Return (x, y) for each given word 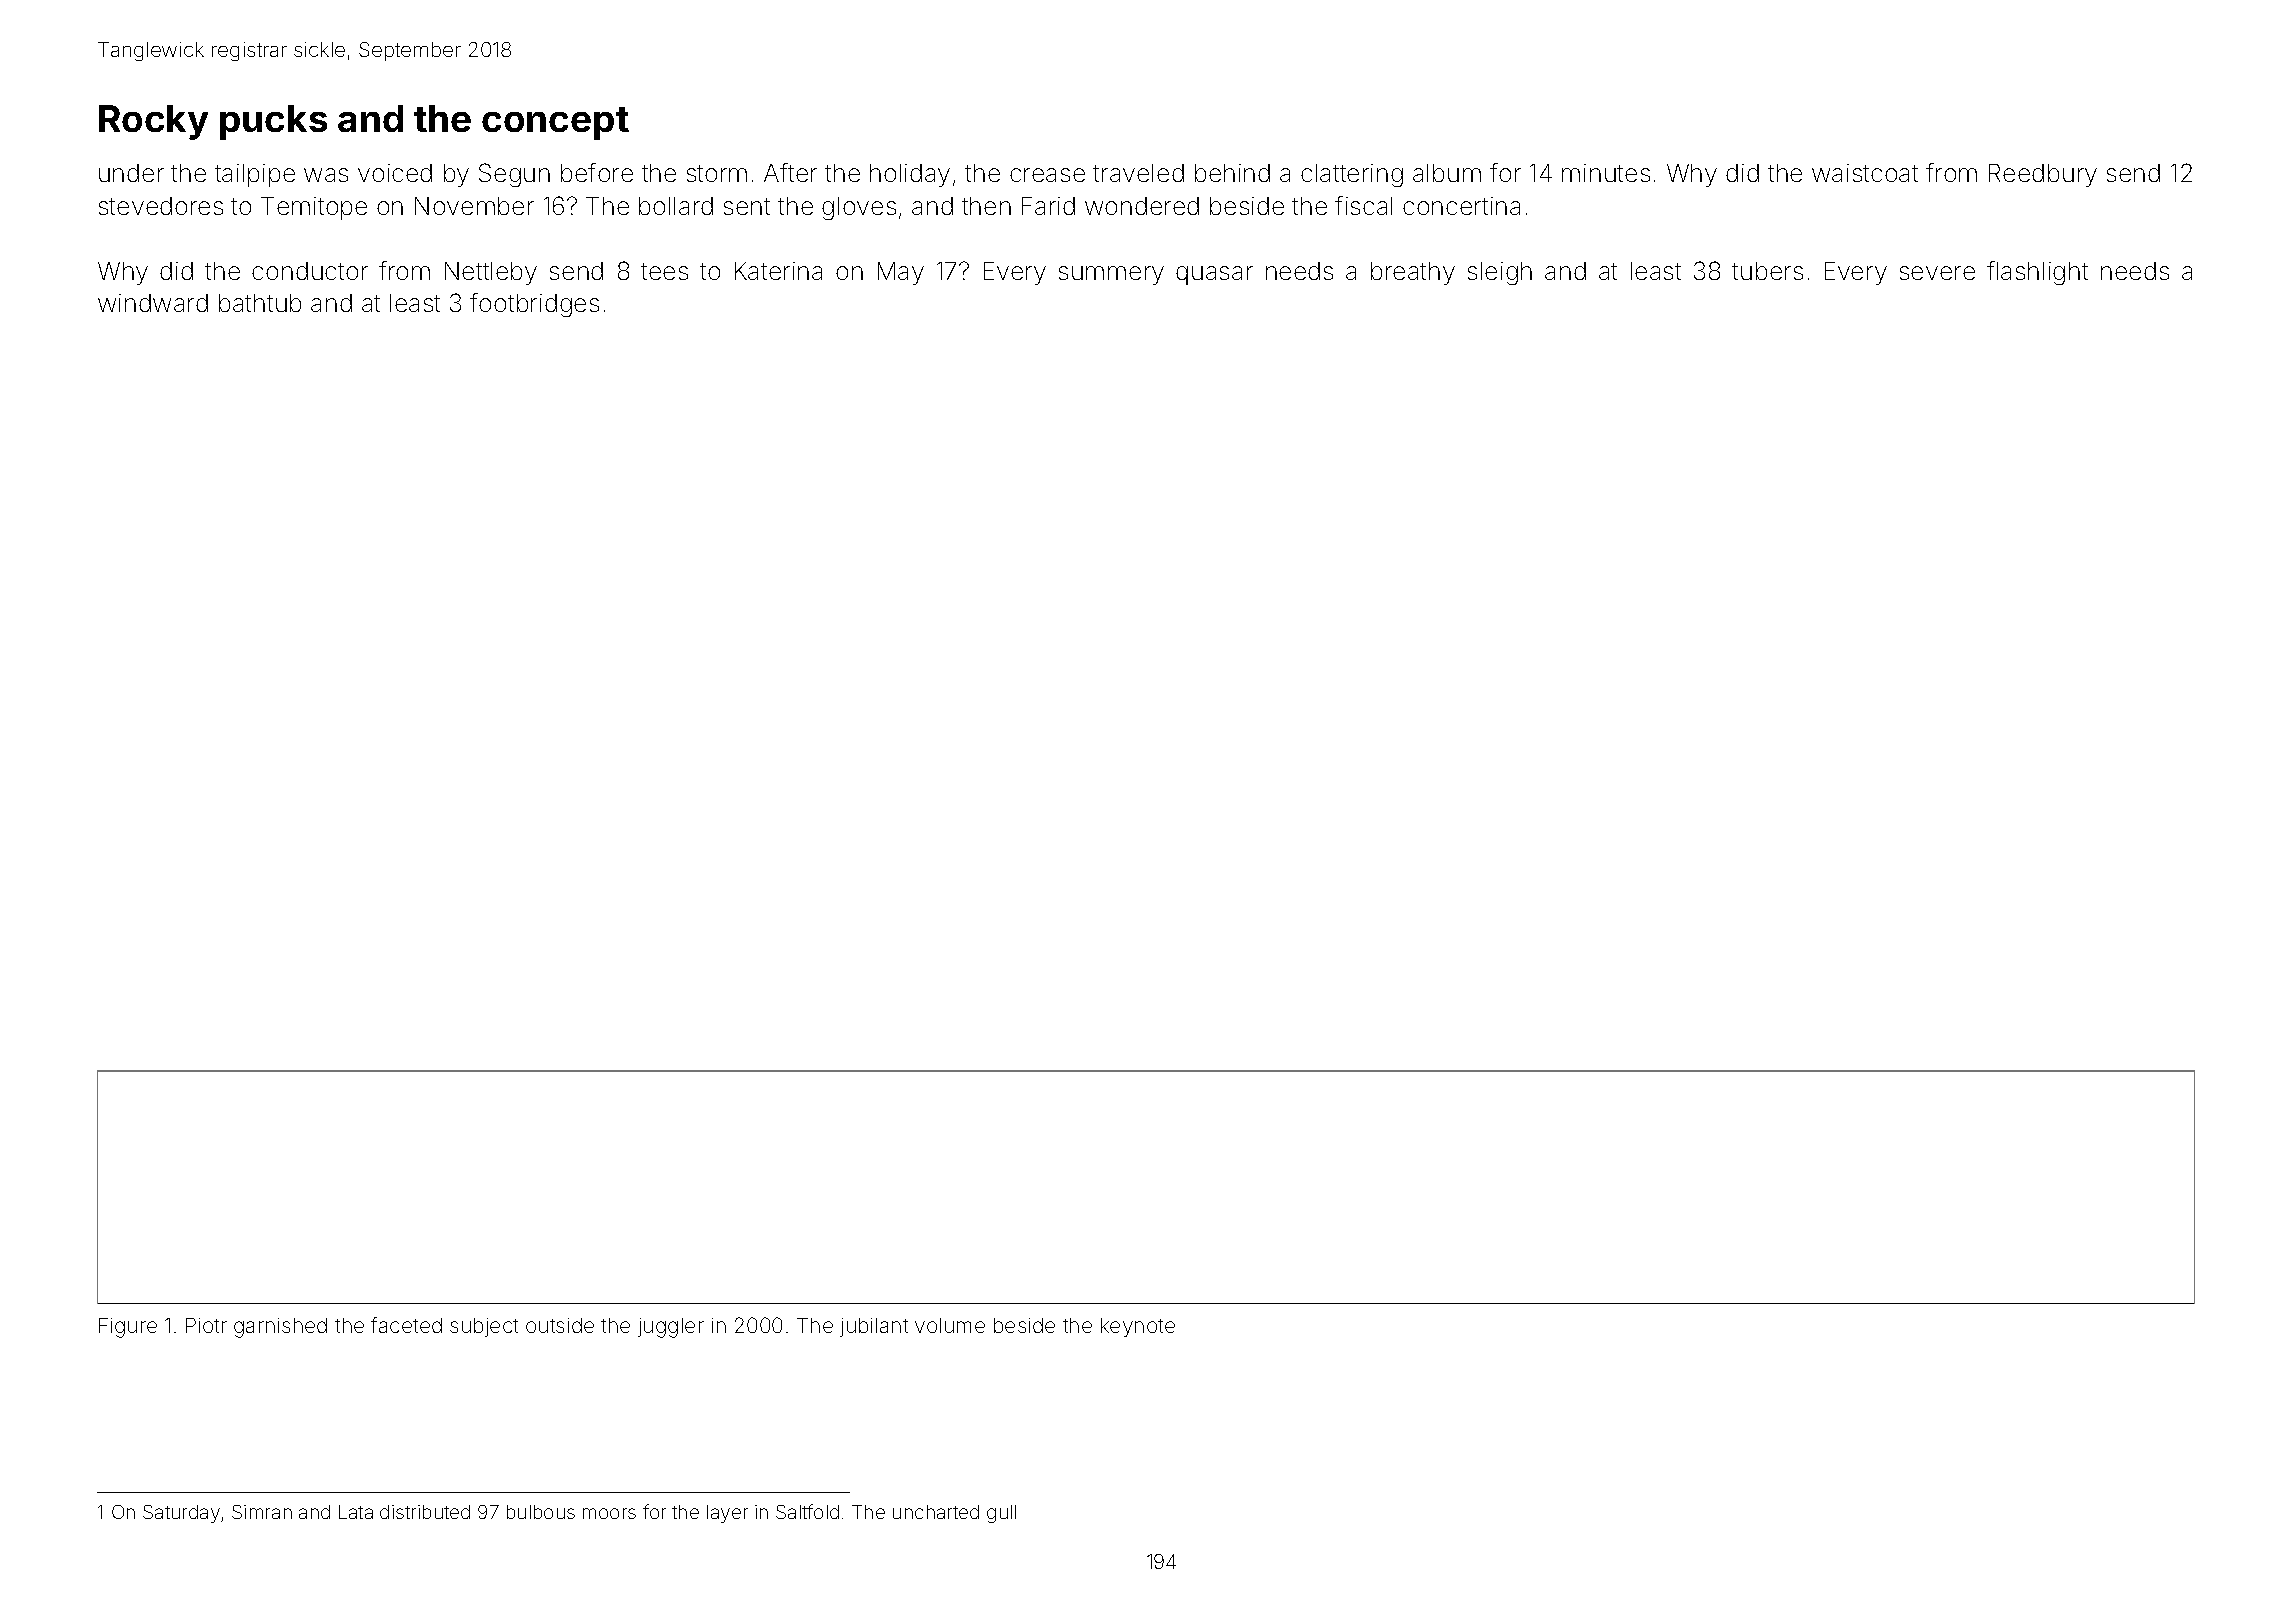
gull (1001, 1514)
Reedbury (2043, 175)
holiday (910, 175)
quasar (1214, 275)
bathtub (260, 303)
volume (950, 1325)
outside (560, 1325)
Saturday (181, 1514)
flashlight (2037, 273)
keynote (1138, 1327)
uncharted (936, 1512)
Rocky (153, 122)
